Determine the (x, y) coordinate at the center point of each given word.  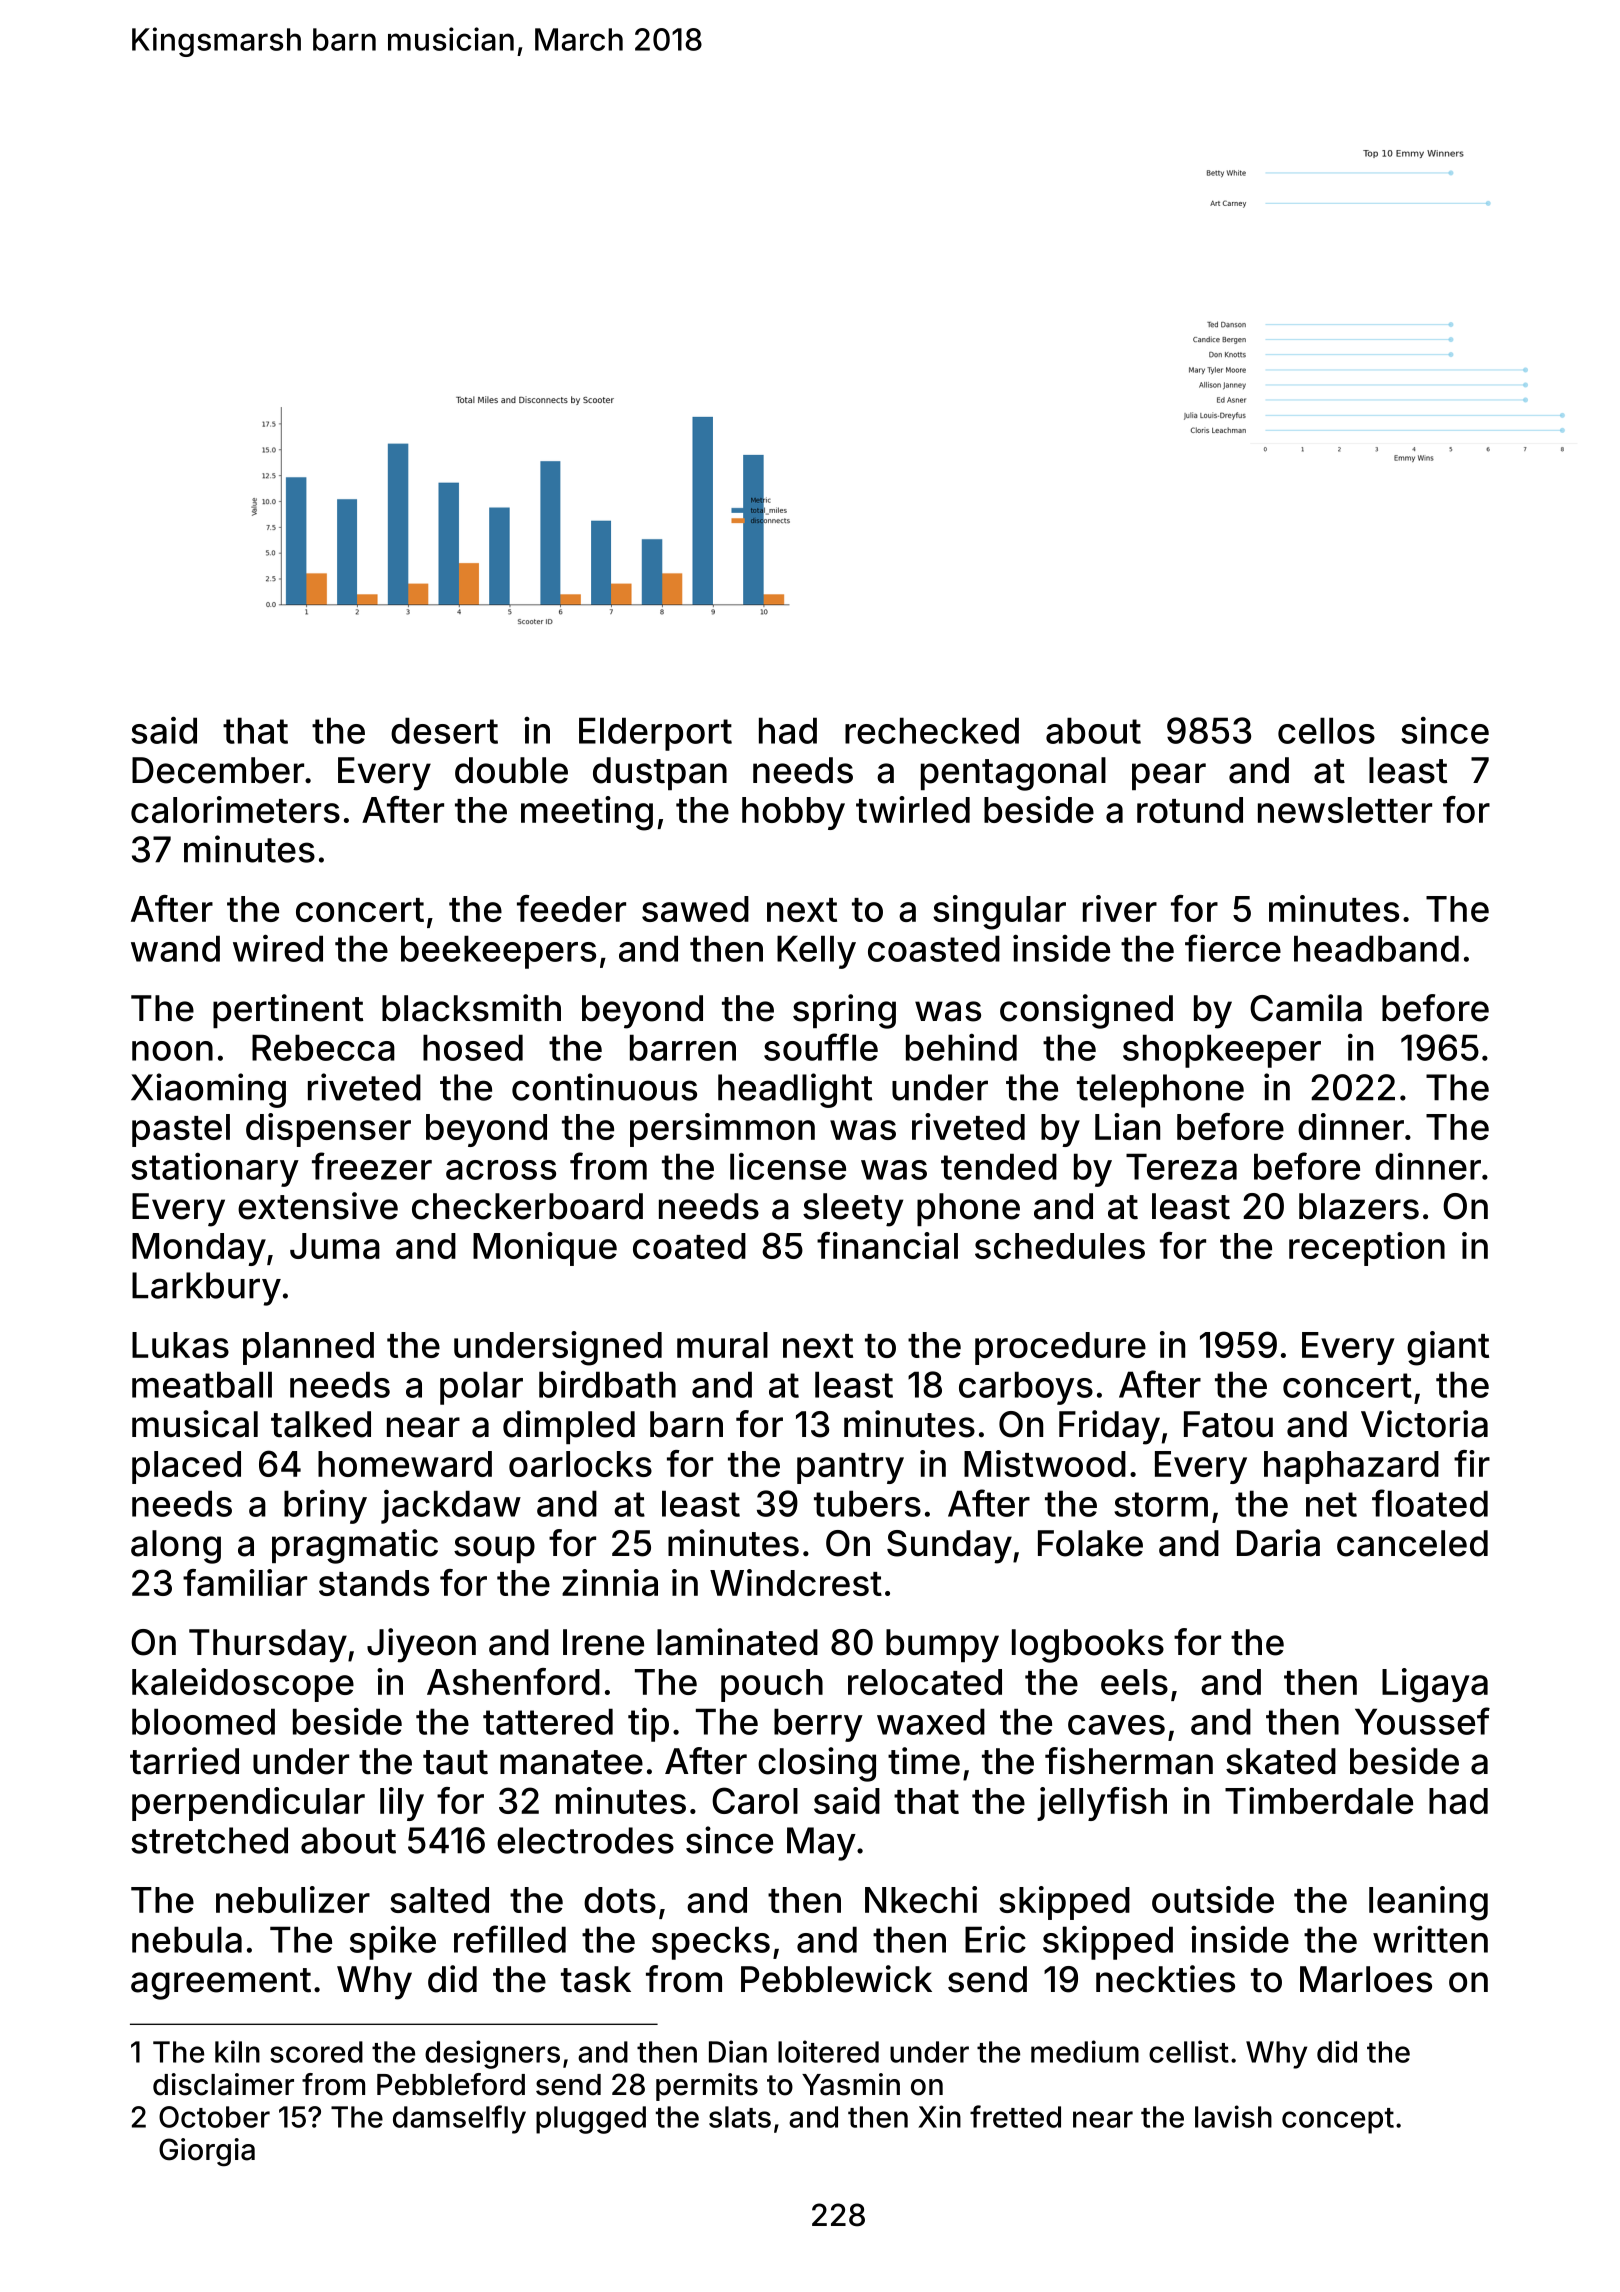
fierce (1233, 948)
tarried (184, 1761)
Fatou (1228, 1424)
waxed (931, 1721)
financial (887, 1245)
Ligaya (1435, 1685)
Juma (335, 1246)
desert (444, 730)
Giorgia (207, 2152)
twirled (913, 809)
